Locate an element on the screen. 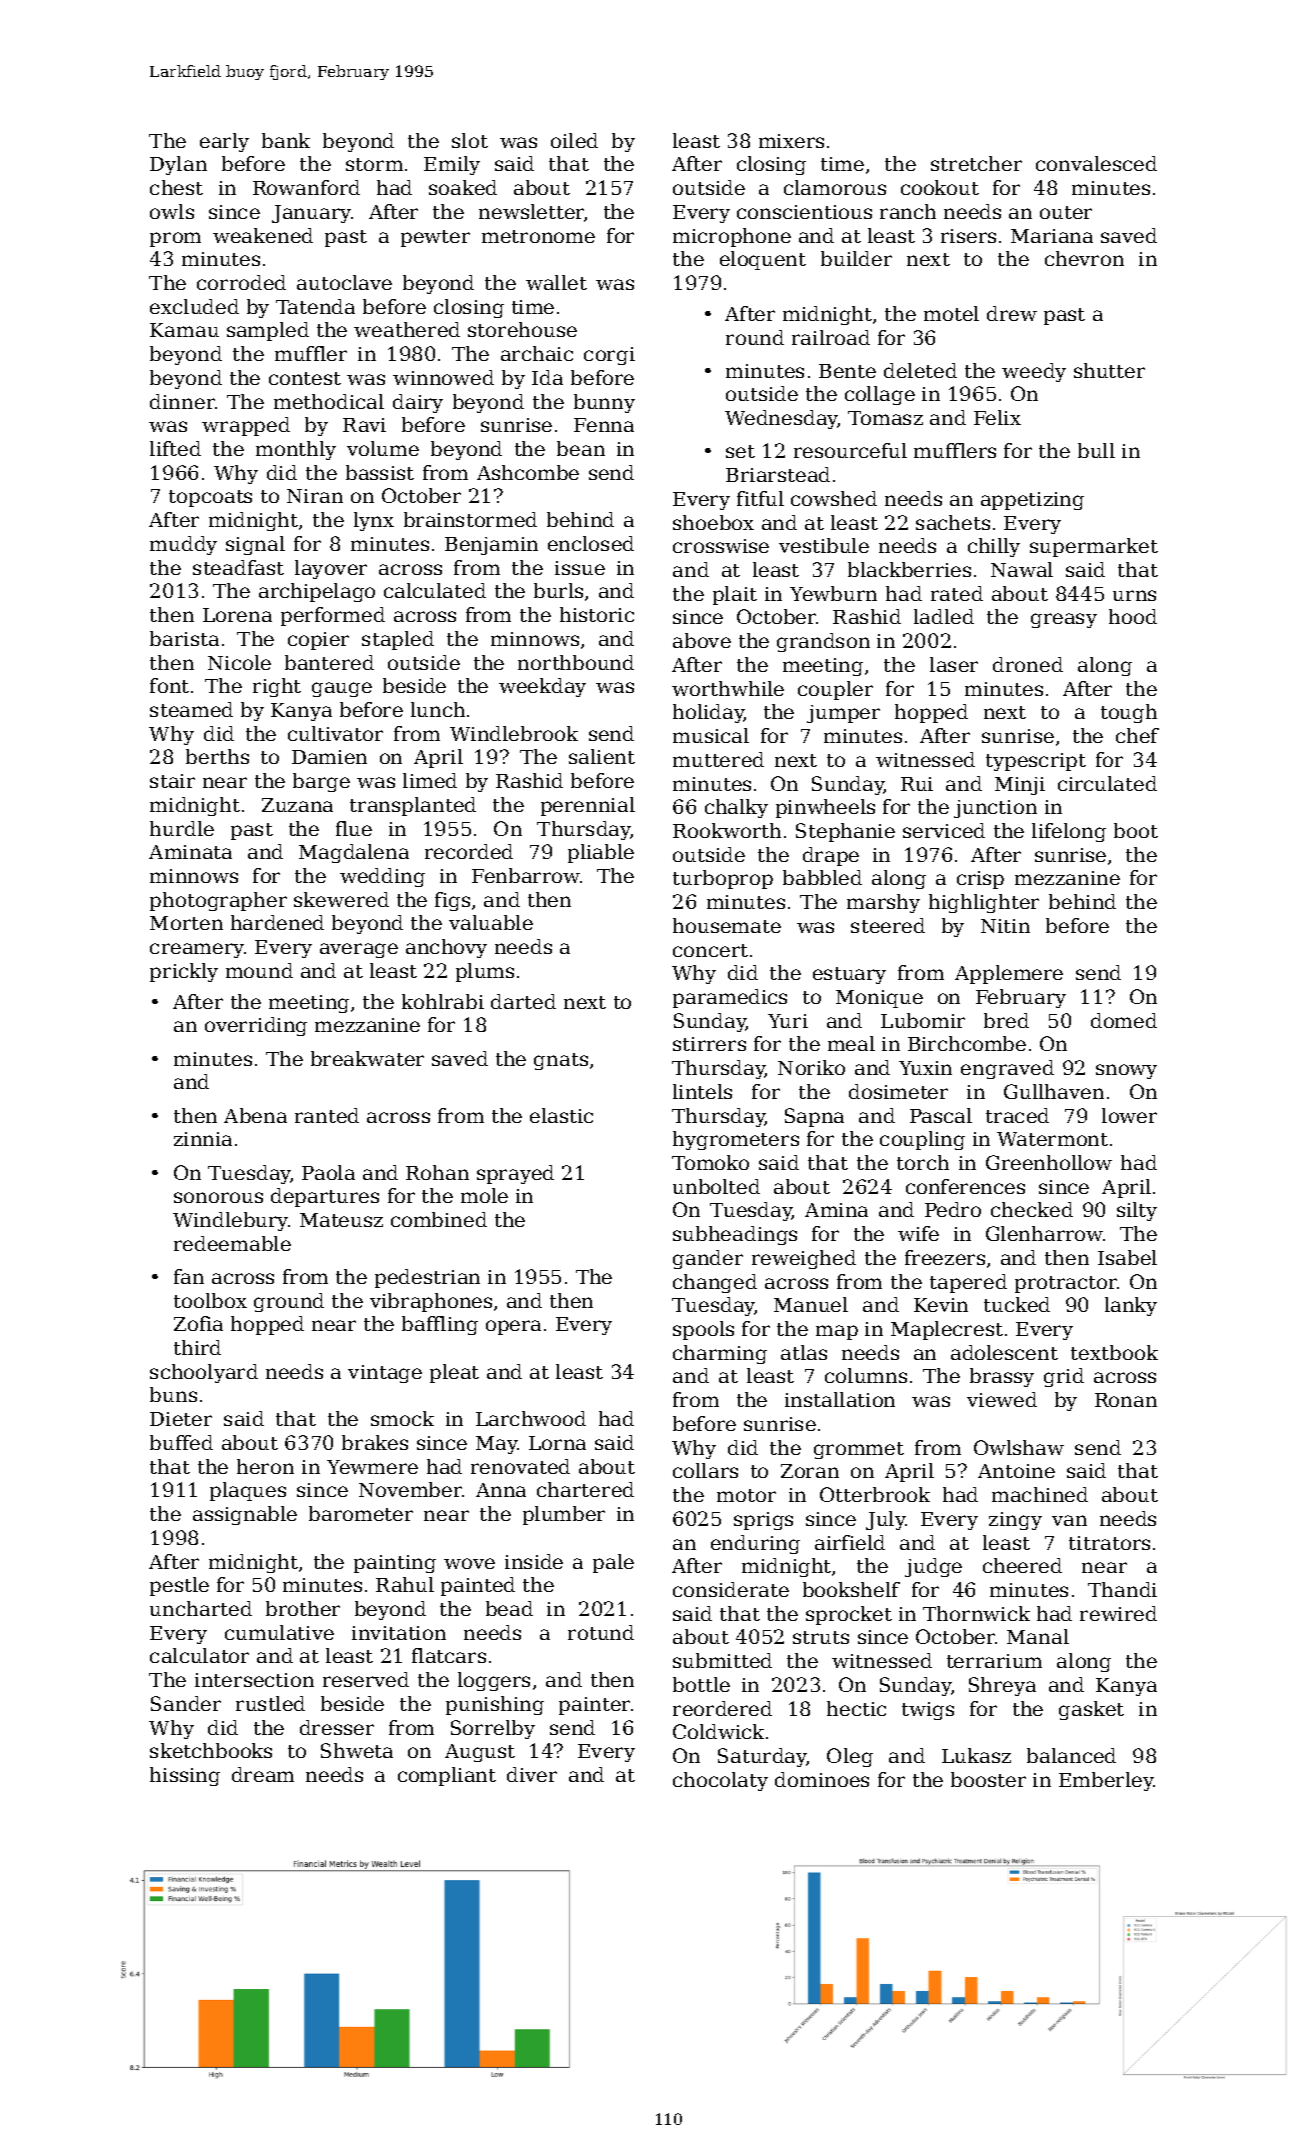 The image size is (1308, 2154). boot is located at coordinates (1136, 830).
